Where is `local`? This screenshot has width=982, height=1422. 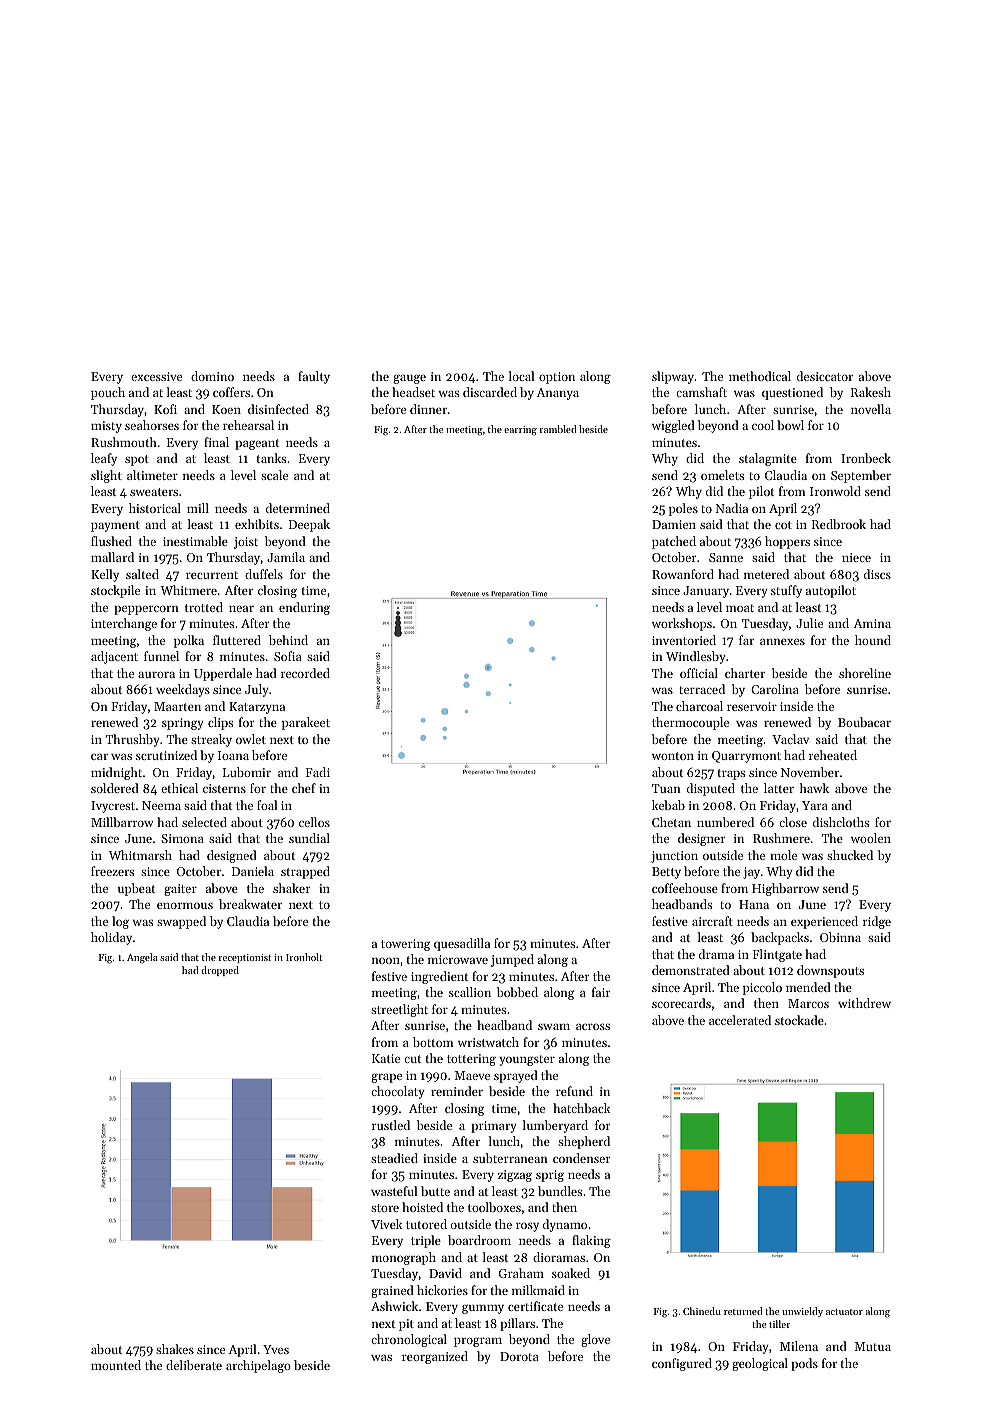
local is located at coordinates (521, 376).
